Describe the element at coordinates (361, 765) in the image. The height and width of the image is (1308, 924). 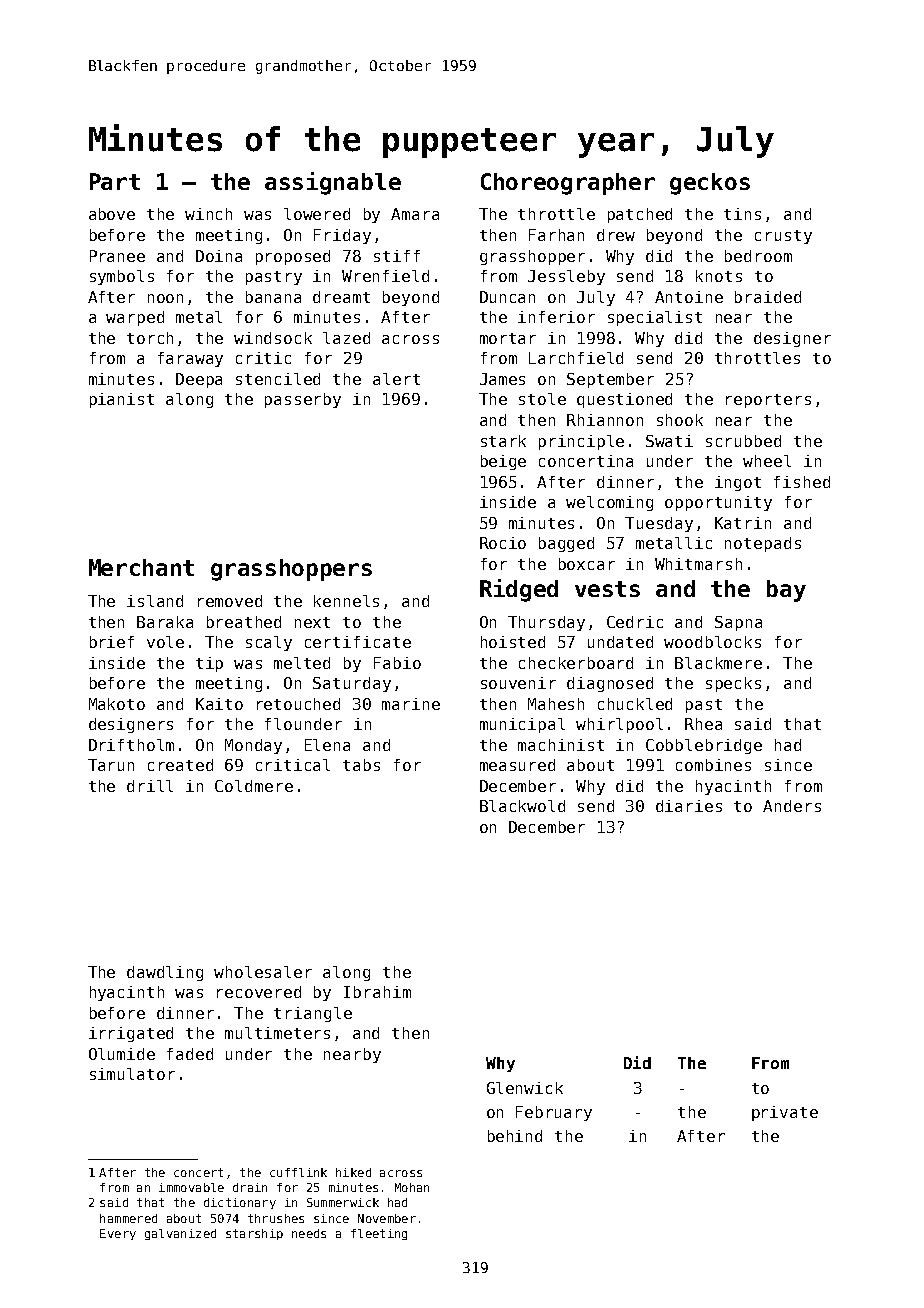
I see `tabs` at that location.
